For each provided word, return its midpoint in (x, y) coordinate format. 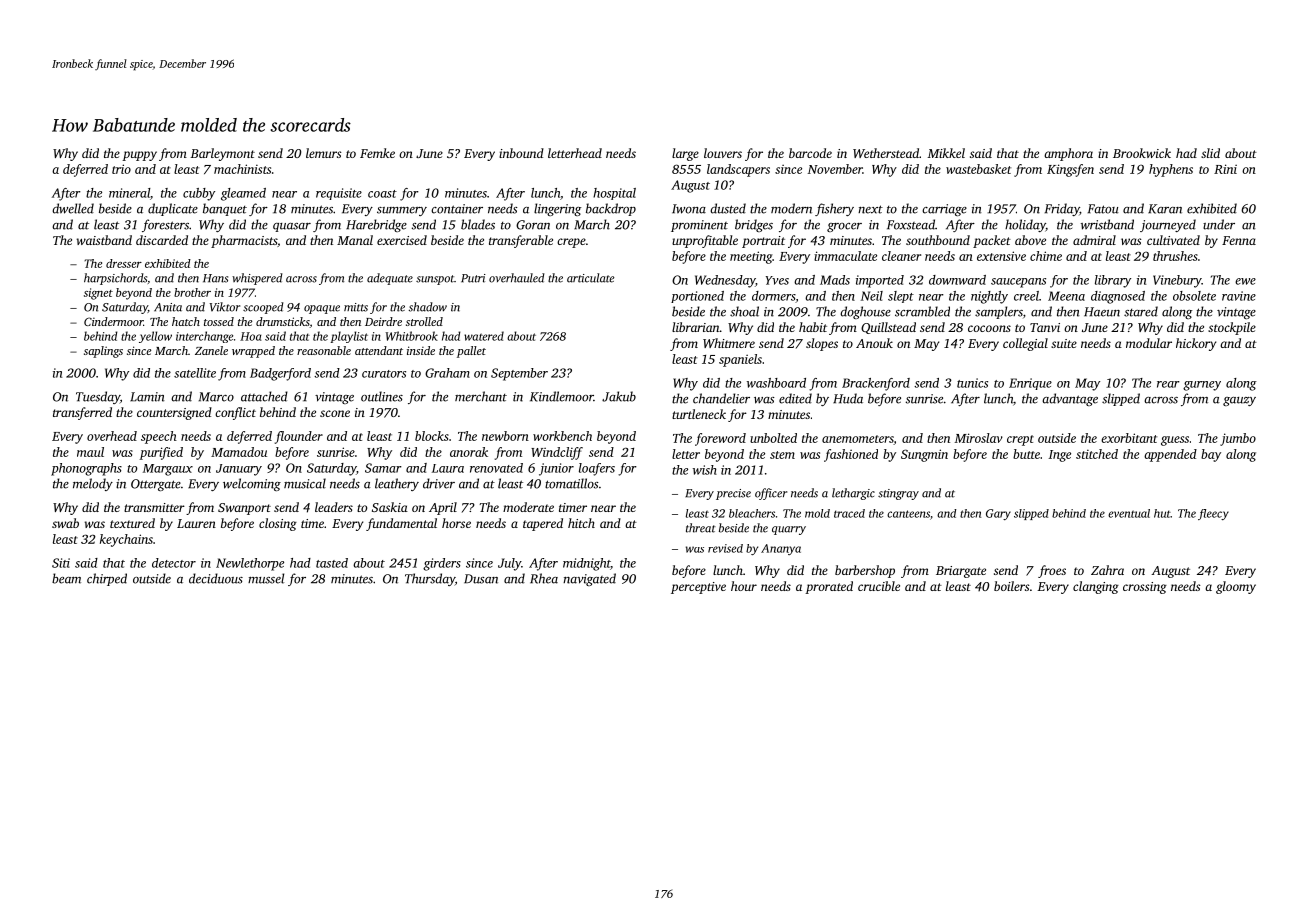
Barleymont (222, 154)
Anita (168, 307)
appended (1170, 455)
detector (174, 563)
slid (1210, 153)
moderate (528, 507)
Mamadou (239, 452)
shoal (744, 311)
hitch (581, 523)
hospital (614, 194)
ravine (1239, 296)
